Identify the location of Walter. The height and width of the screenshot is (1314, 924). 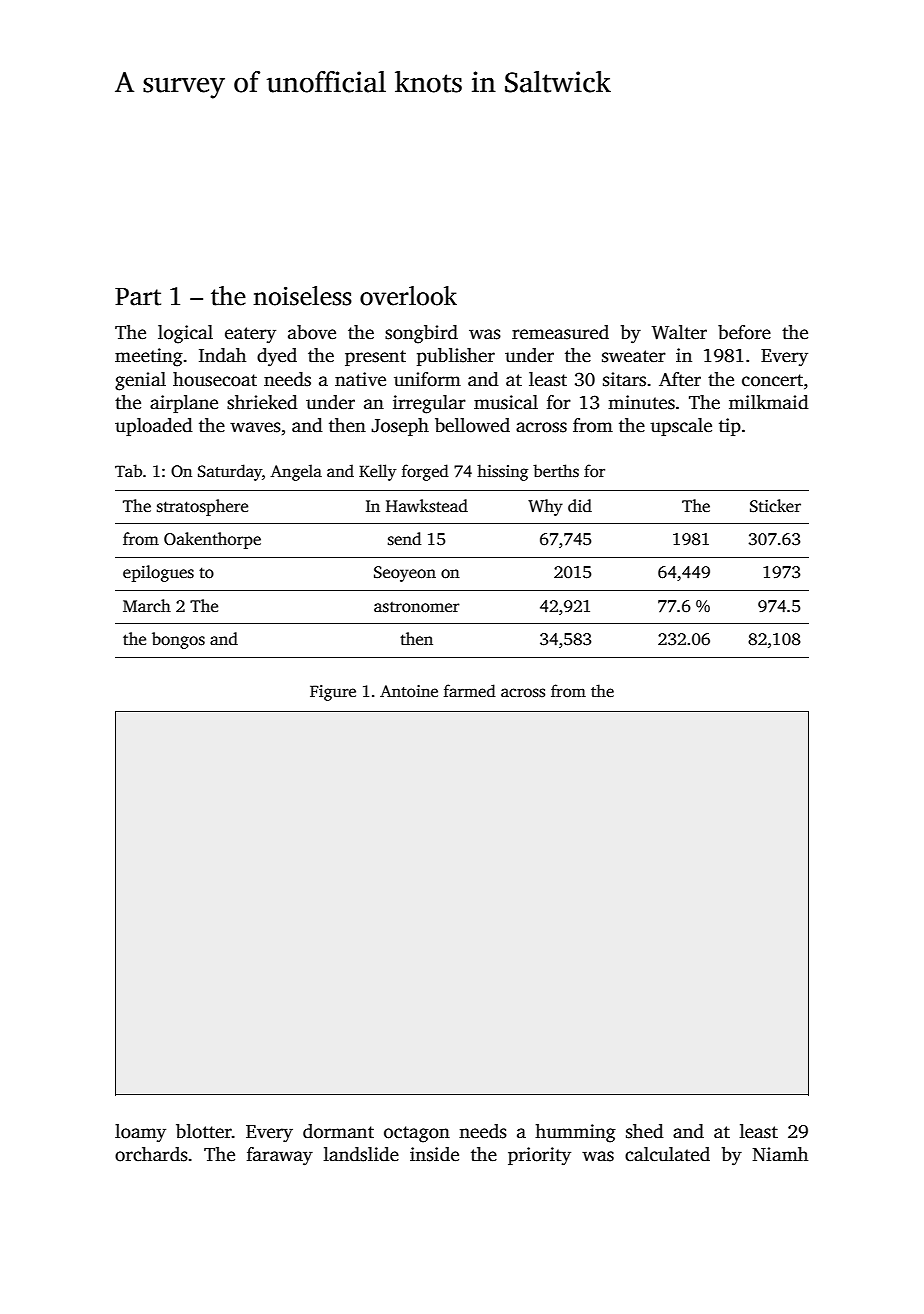
(679, 332).
